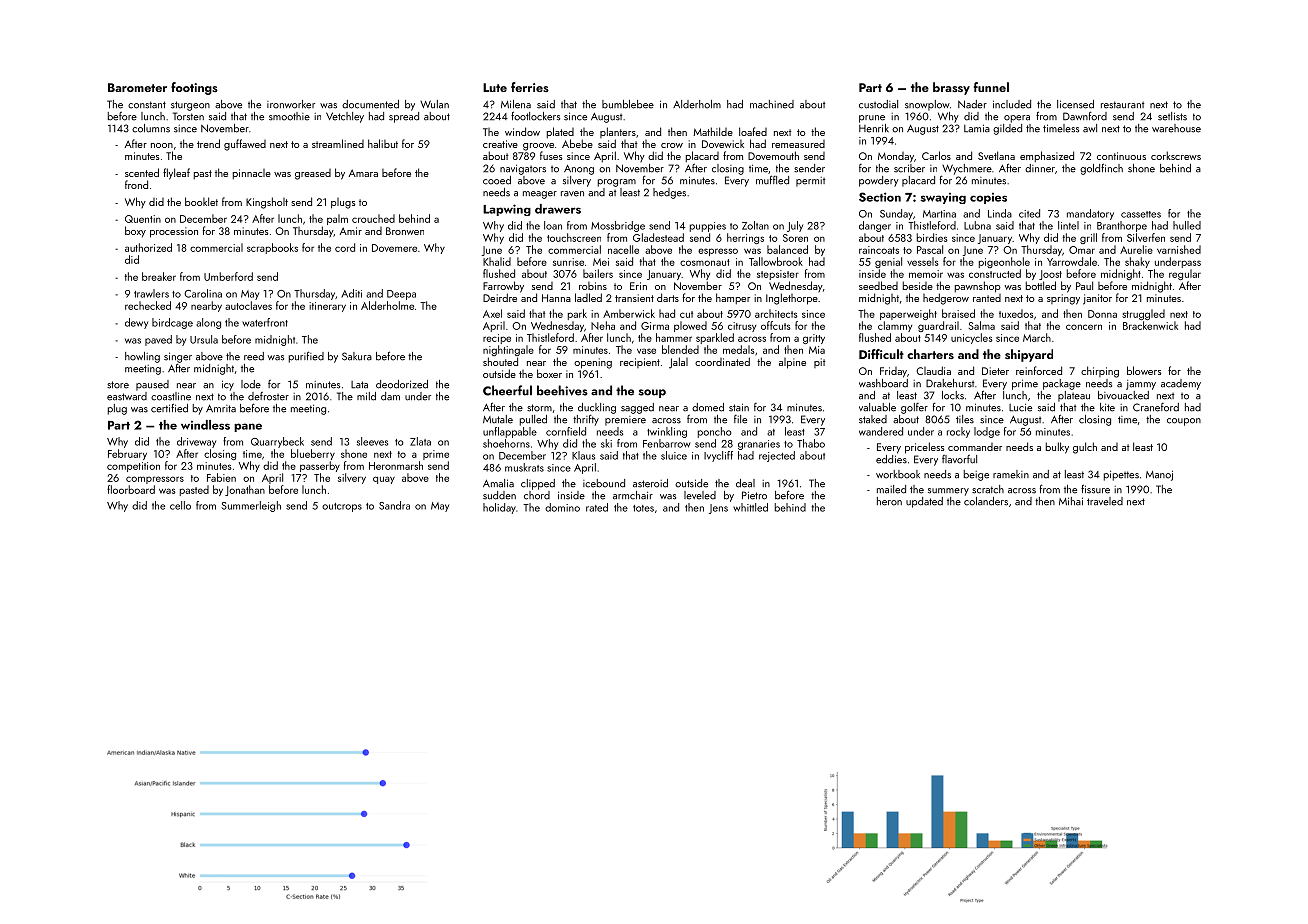 The height and width of the document is (924, 1308). What do you see at coordinates (1181, 384) in the document?
I see `academy` at bounding box center [1181, 384].
